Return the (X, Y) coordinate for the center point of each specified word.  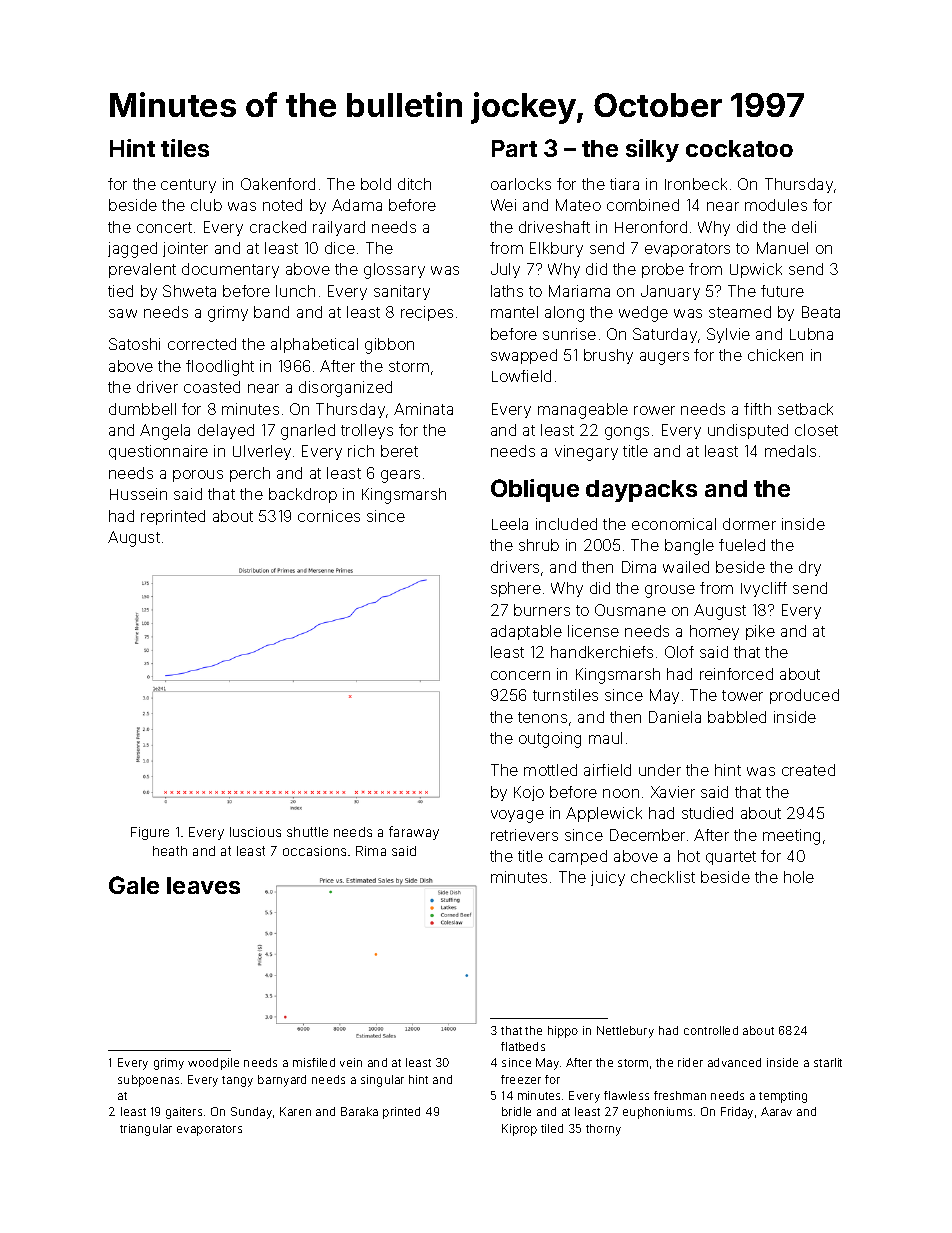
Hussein (138, 494)
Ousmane (630, 610)
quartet (731, 858)
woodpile (213, 1064)
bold (376, 184)
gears (400, 476)
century (188, 186)
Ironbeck (696, 184)
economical (674, 524)
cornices (329, 516)
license (593, 631)
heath (170, 851)
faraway (414, 833)
